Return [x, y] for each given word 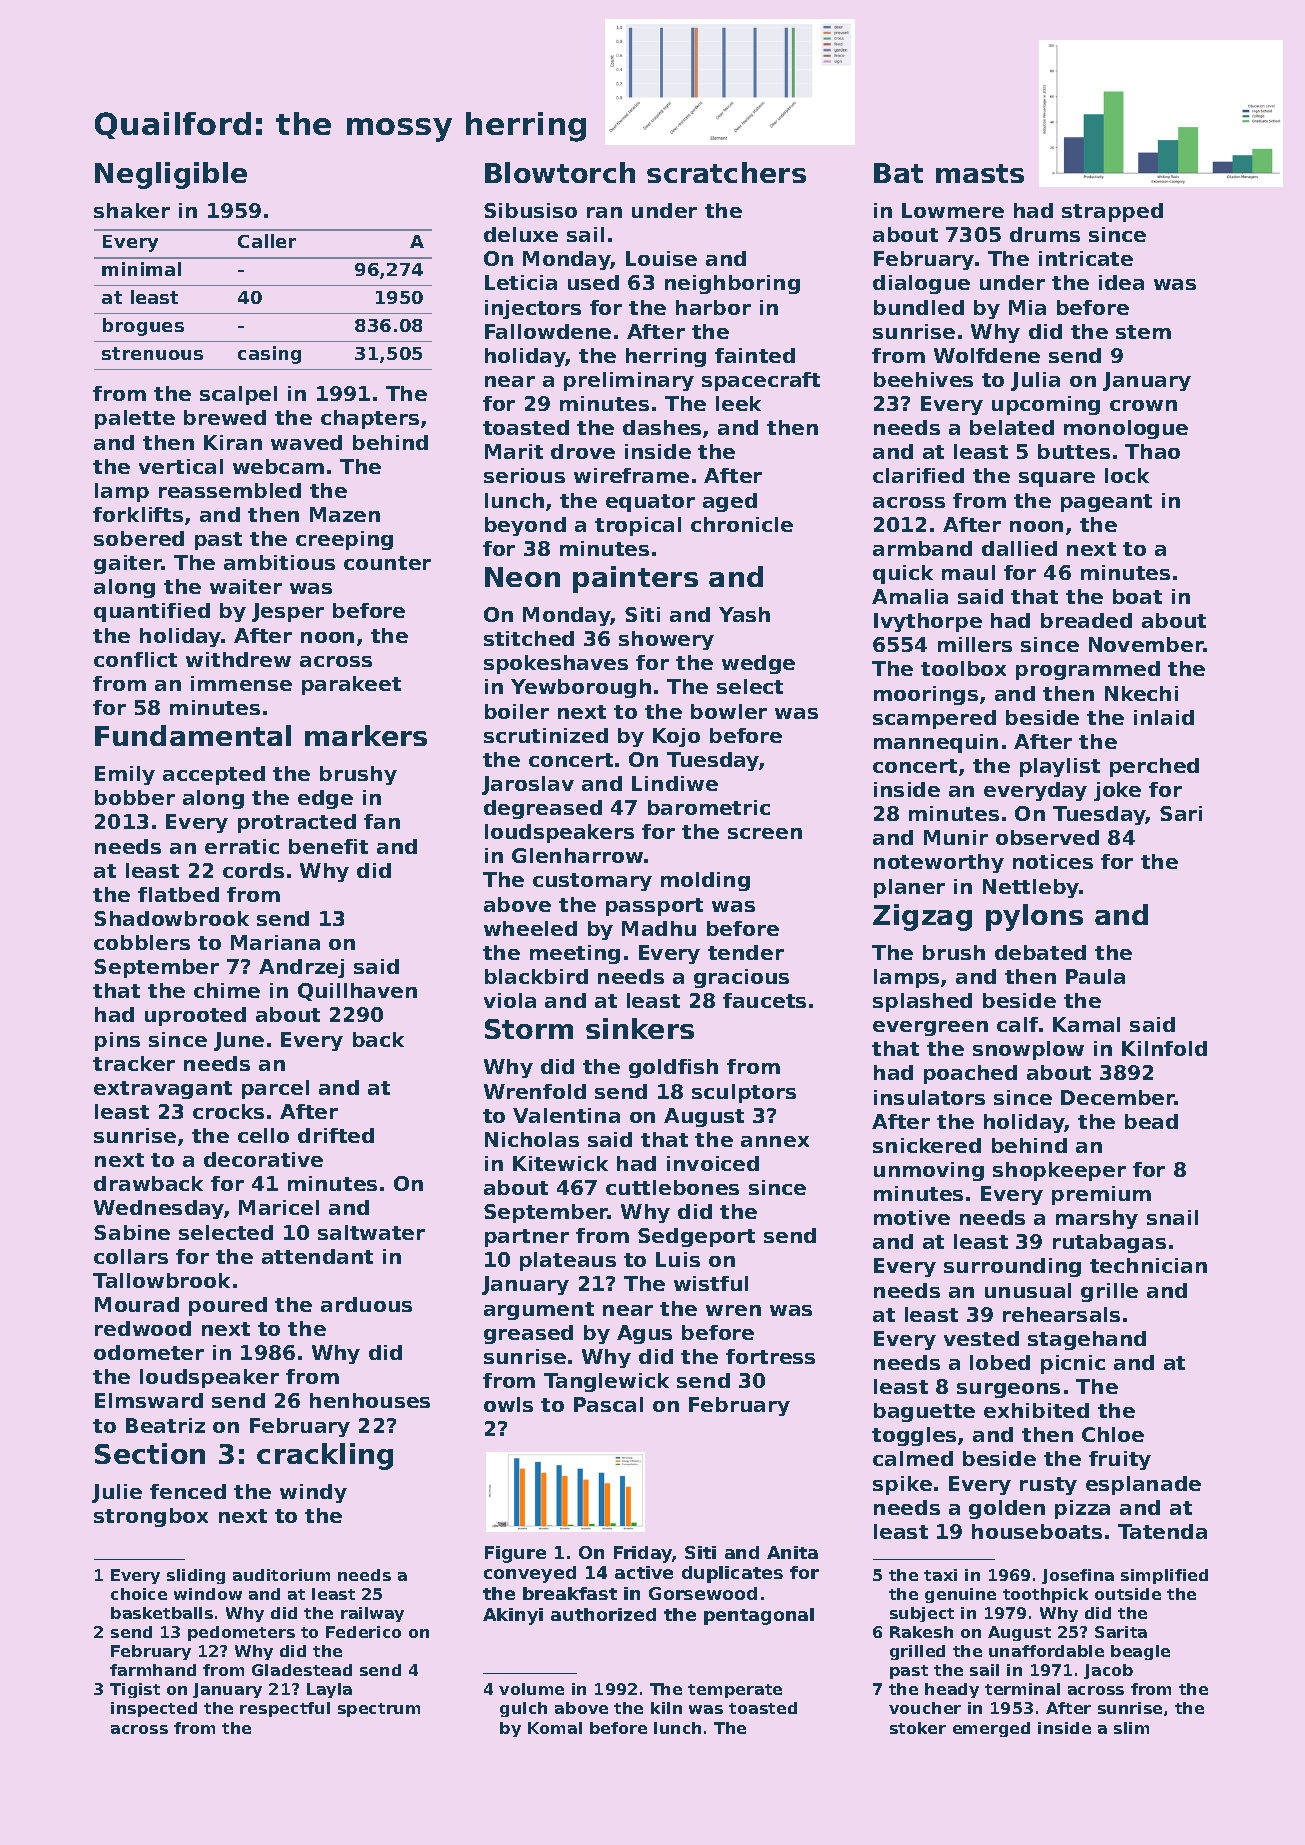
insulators [929, 1097]
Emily [125, 775]
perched [1154, 767]
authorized [603, 1614]
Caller [267, 241]
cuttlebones [672, 1187]
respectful [285, 1709]
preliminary [629, 381]
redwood [143, 1328]
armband [922, 548]
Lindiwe [675, 783]
